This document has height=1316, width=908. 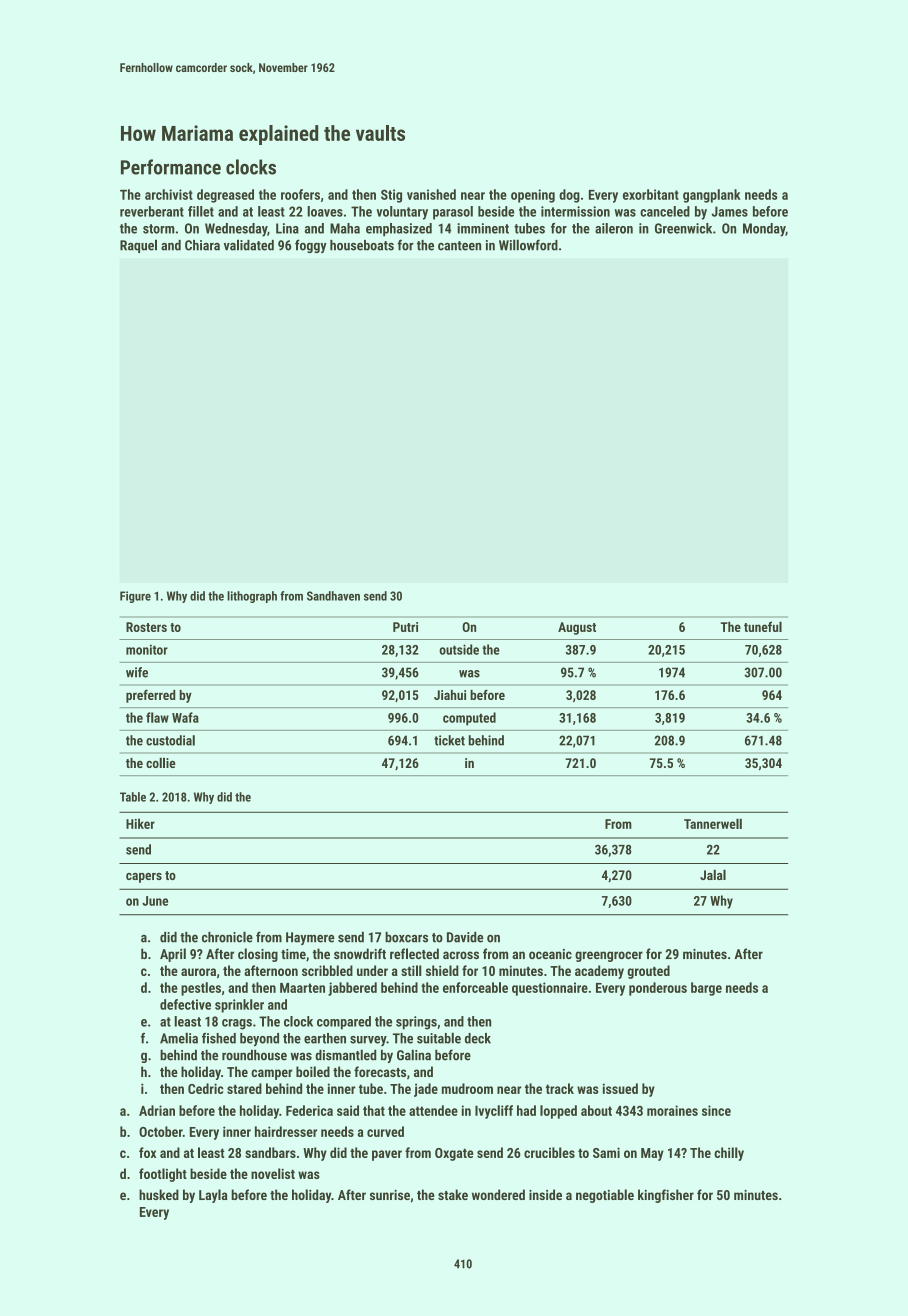 What do you see at coordinates (683, 228) in the document?
I see `Greenwick` at bounding box center [683, 228].
